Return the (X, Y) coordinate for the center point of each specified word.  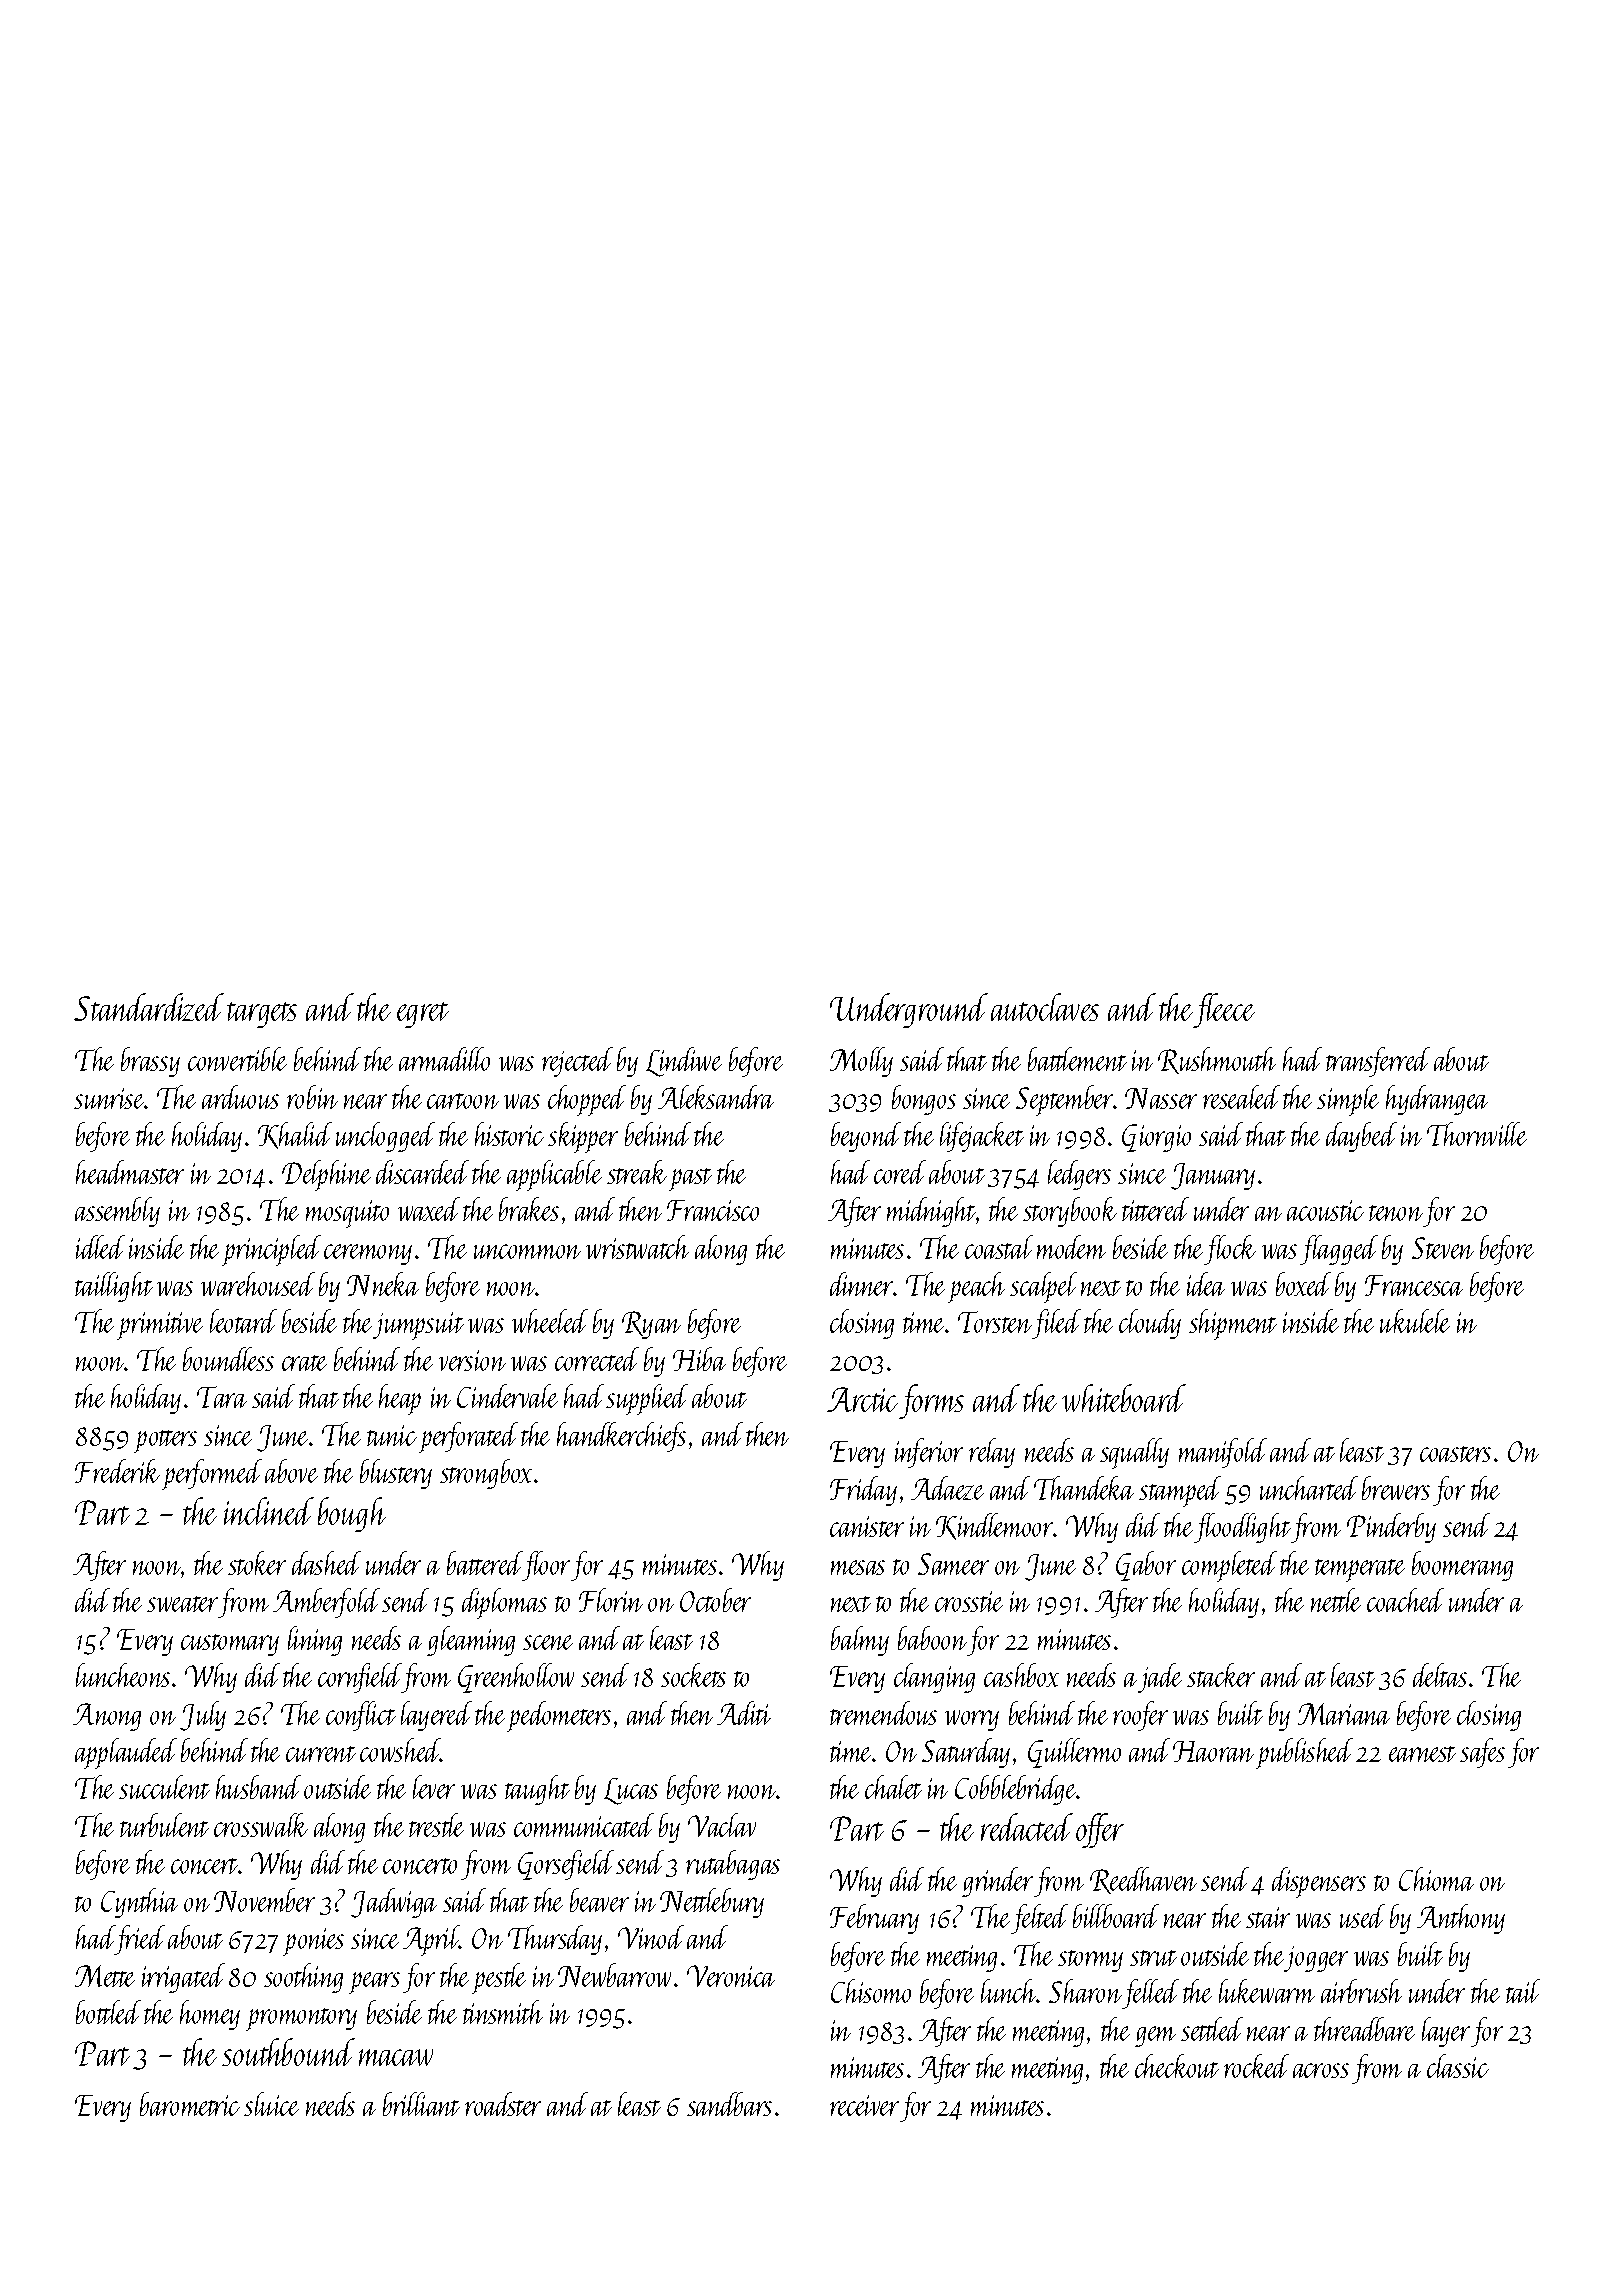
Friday (863, 1491)
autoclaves (1045, 1007)
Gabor (1146, 1566)
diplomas (504, 1603)
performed (212, 1474)
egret (423, 1015)
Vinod (651, 1937)
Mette (105, 1976)
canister (867, 1526)
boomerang (1462, 1566)
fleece (1224, 1010)
